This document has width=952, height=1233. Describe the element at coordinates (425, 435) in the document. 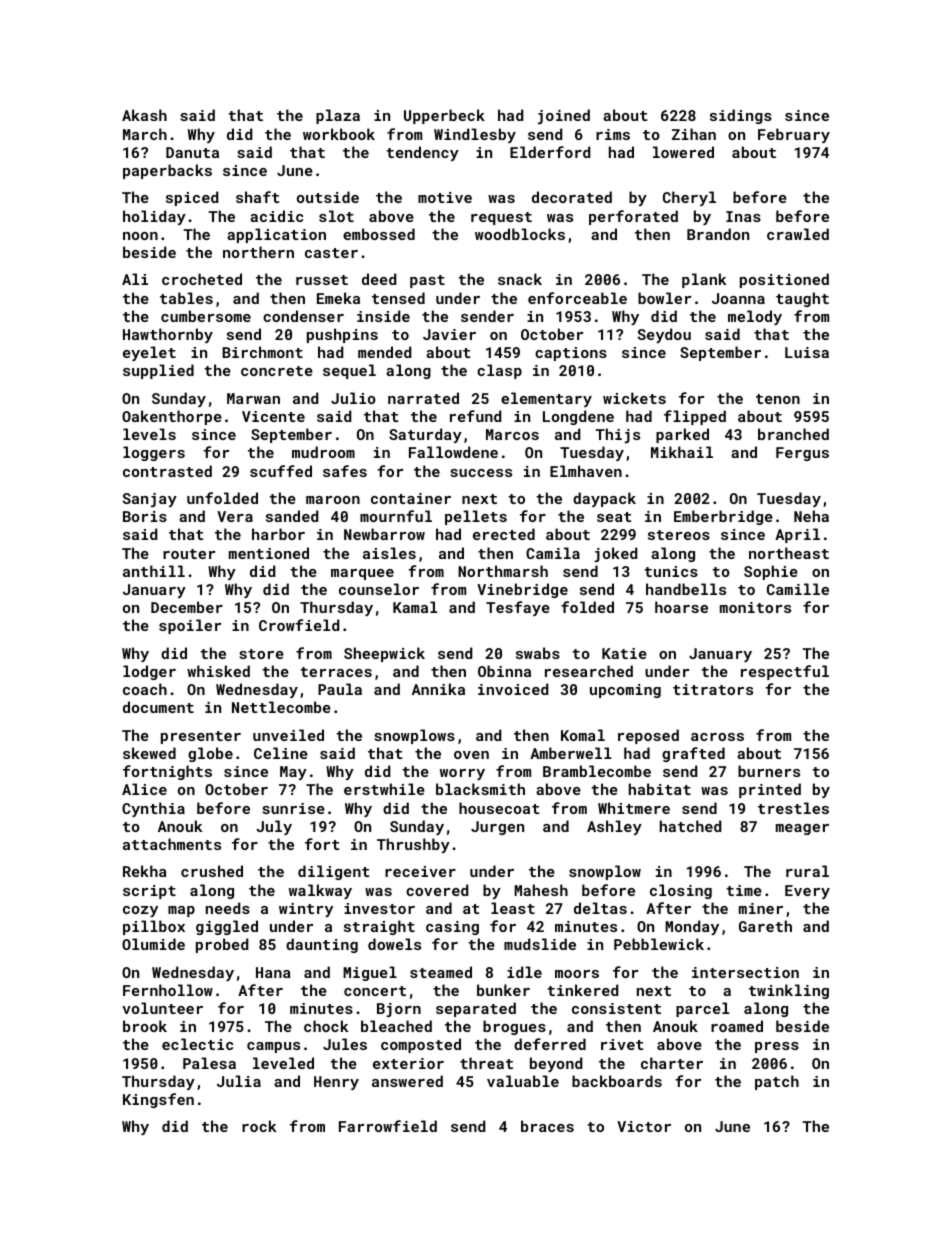

I see `Saturday` at that location.
